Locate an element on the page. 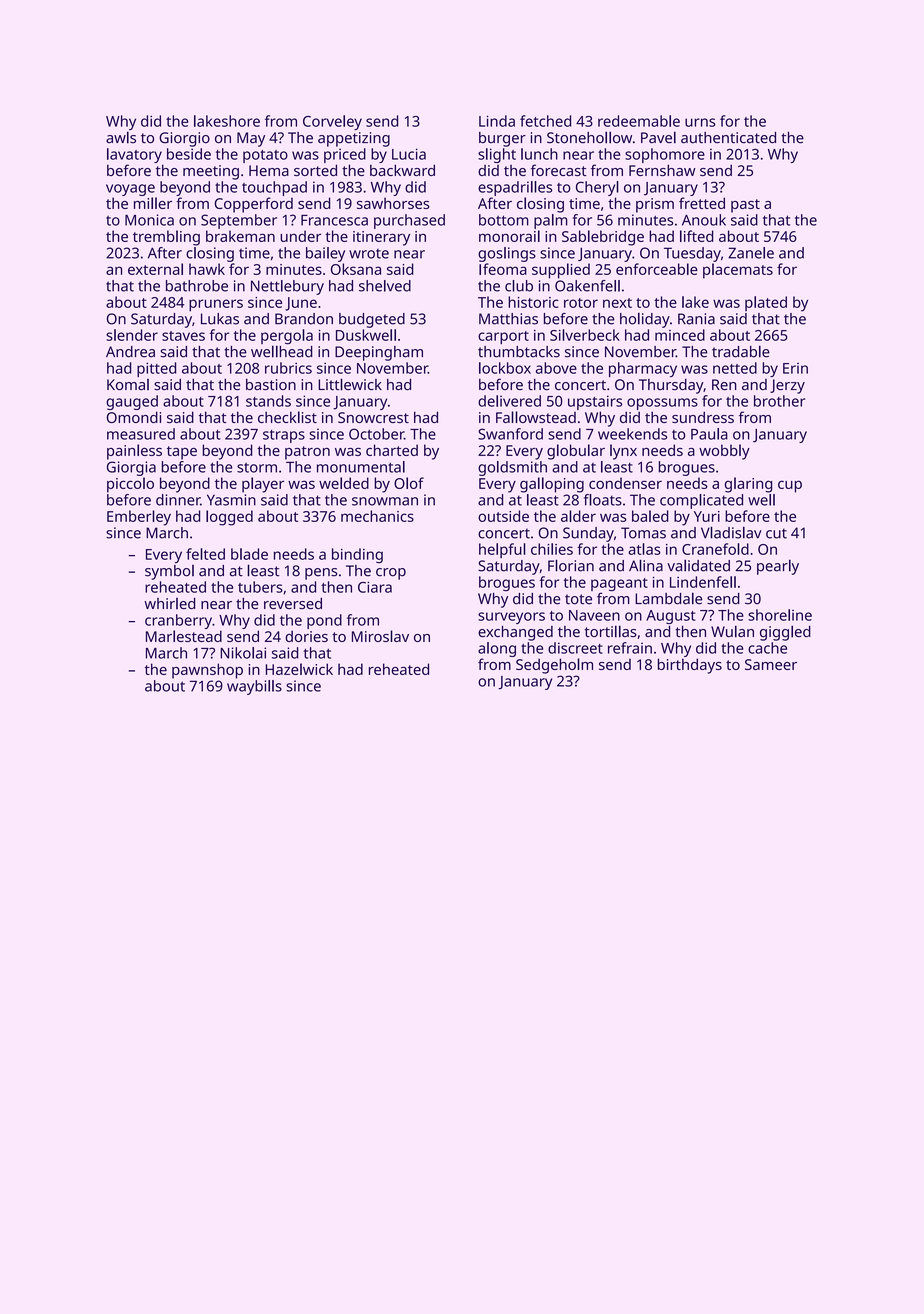 This image has width=924, height=1314. Lucia is located at coordinates (409, 154).
